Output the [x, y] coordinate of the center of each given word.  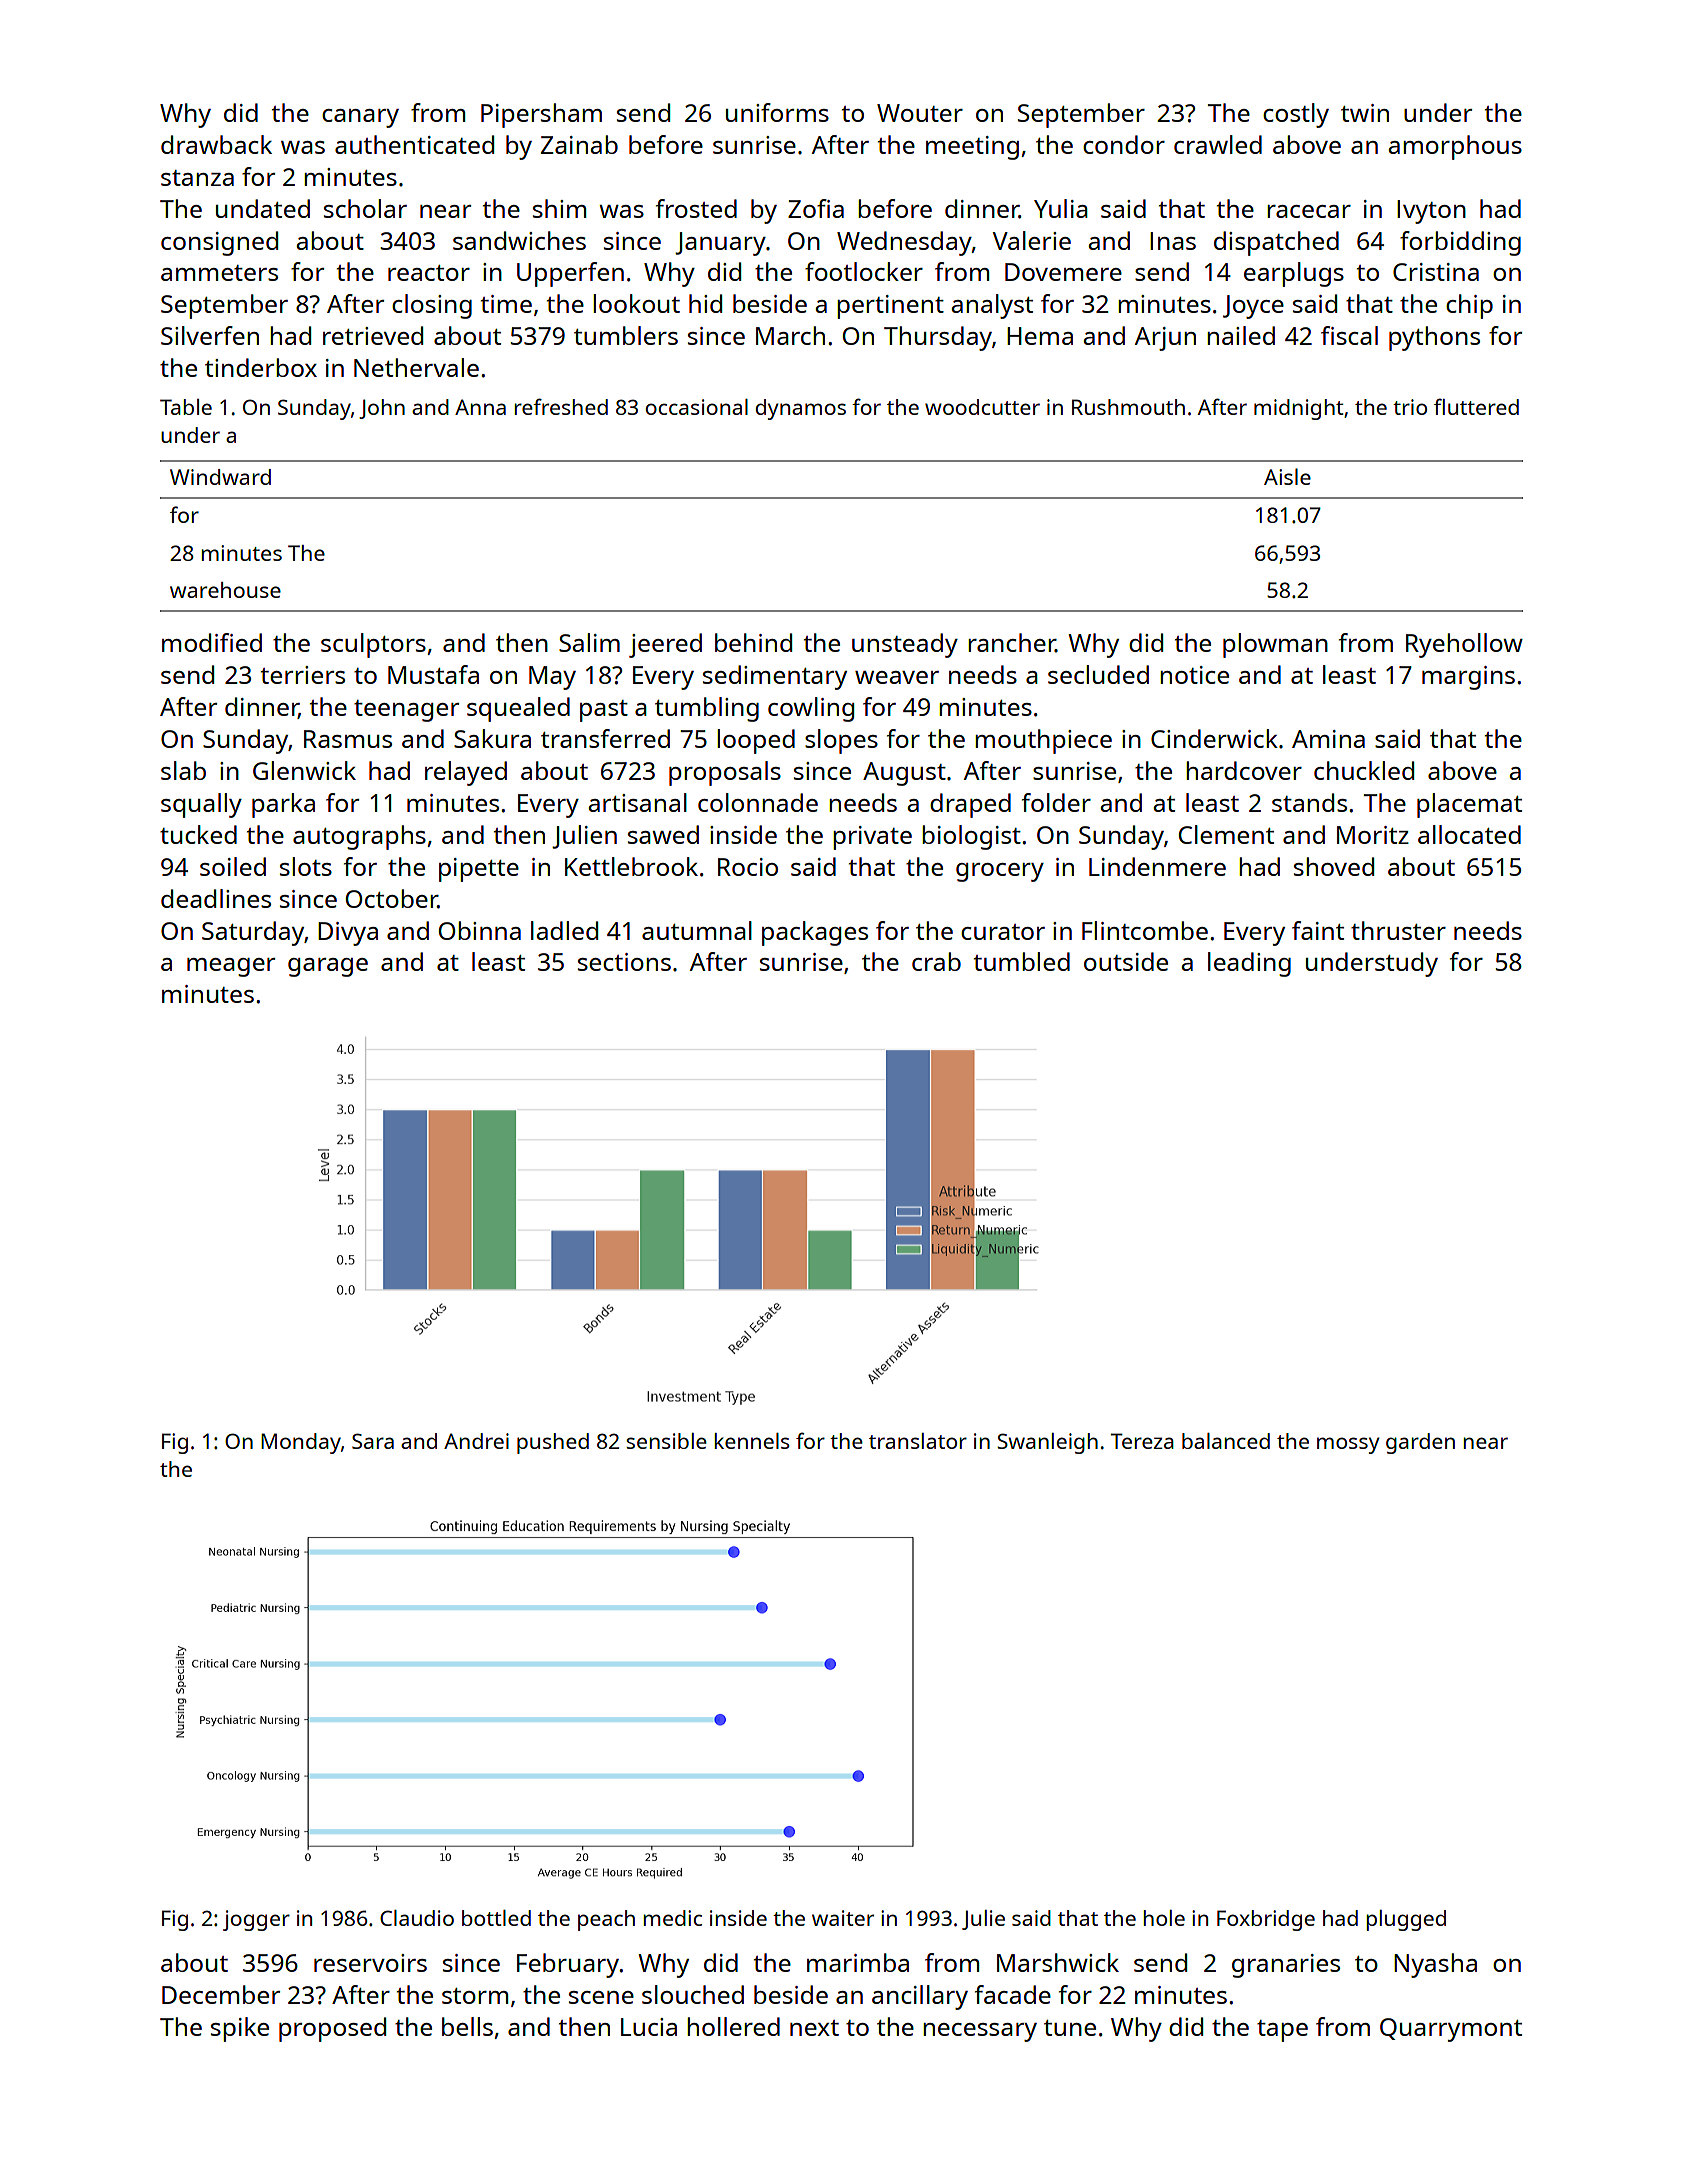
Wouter [920, 113]
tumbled [1022, 961]
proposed [332, 2029]
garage [328, 967]
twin [1365, 113]
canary [360, 118]
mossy [1348, 1445]
